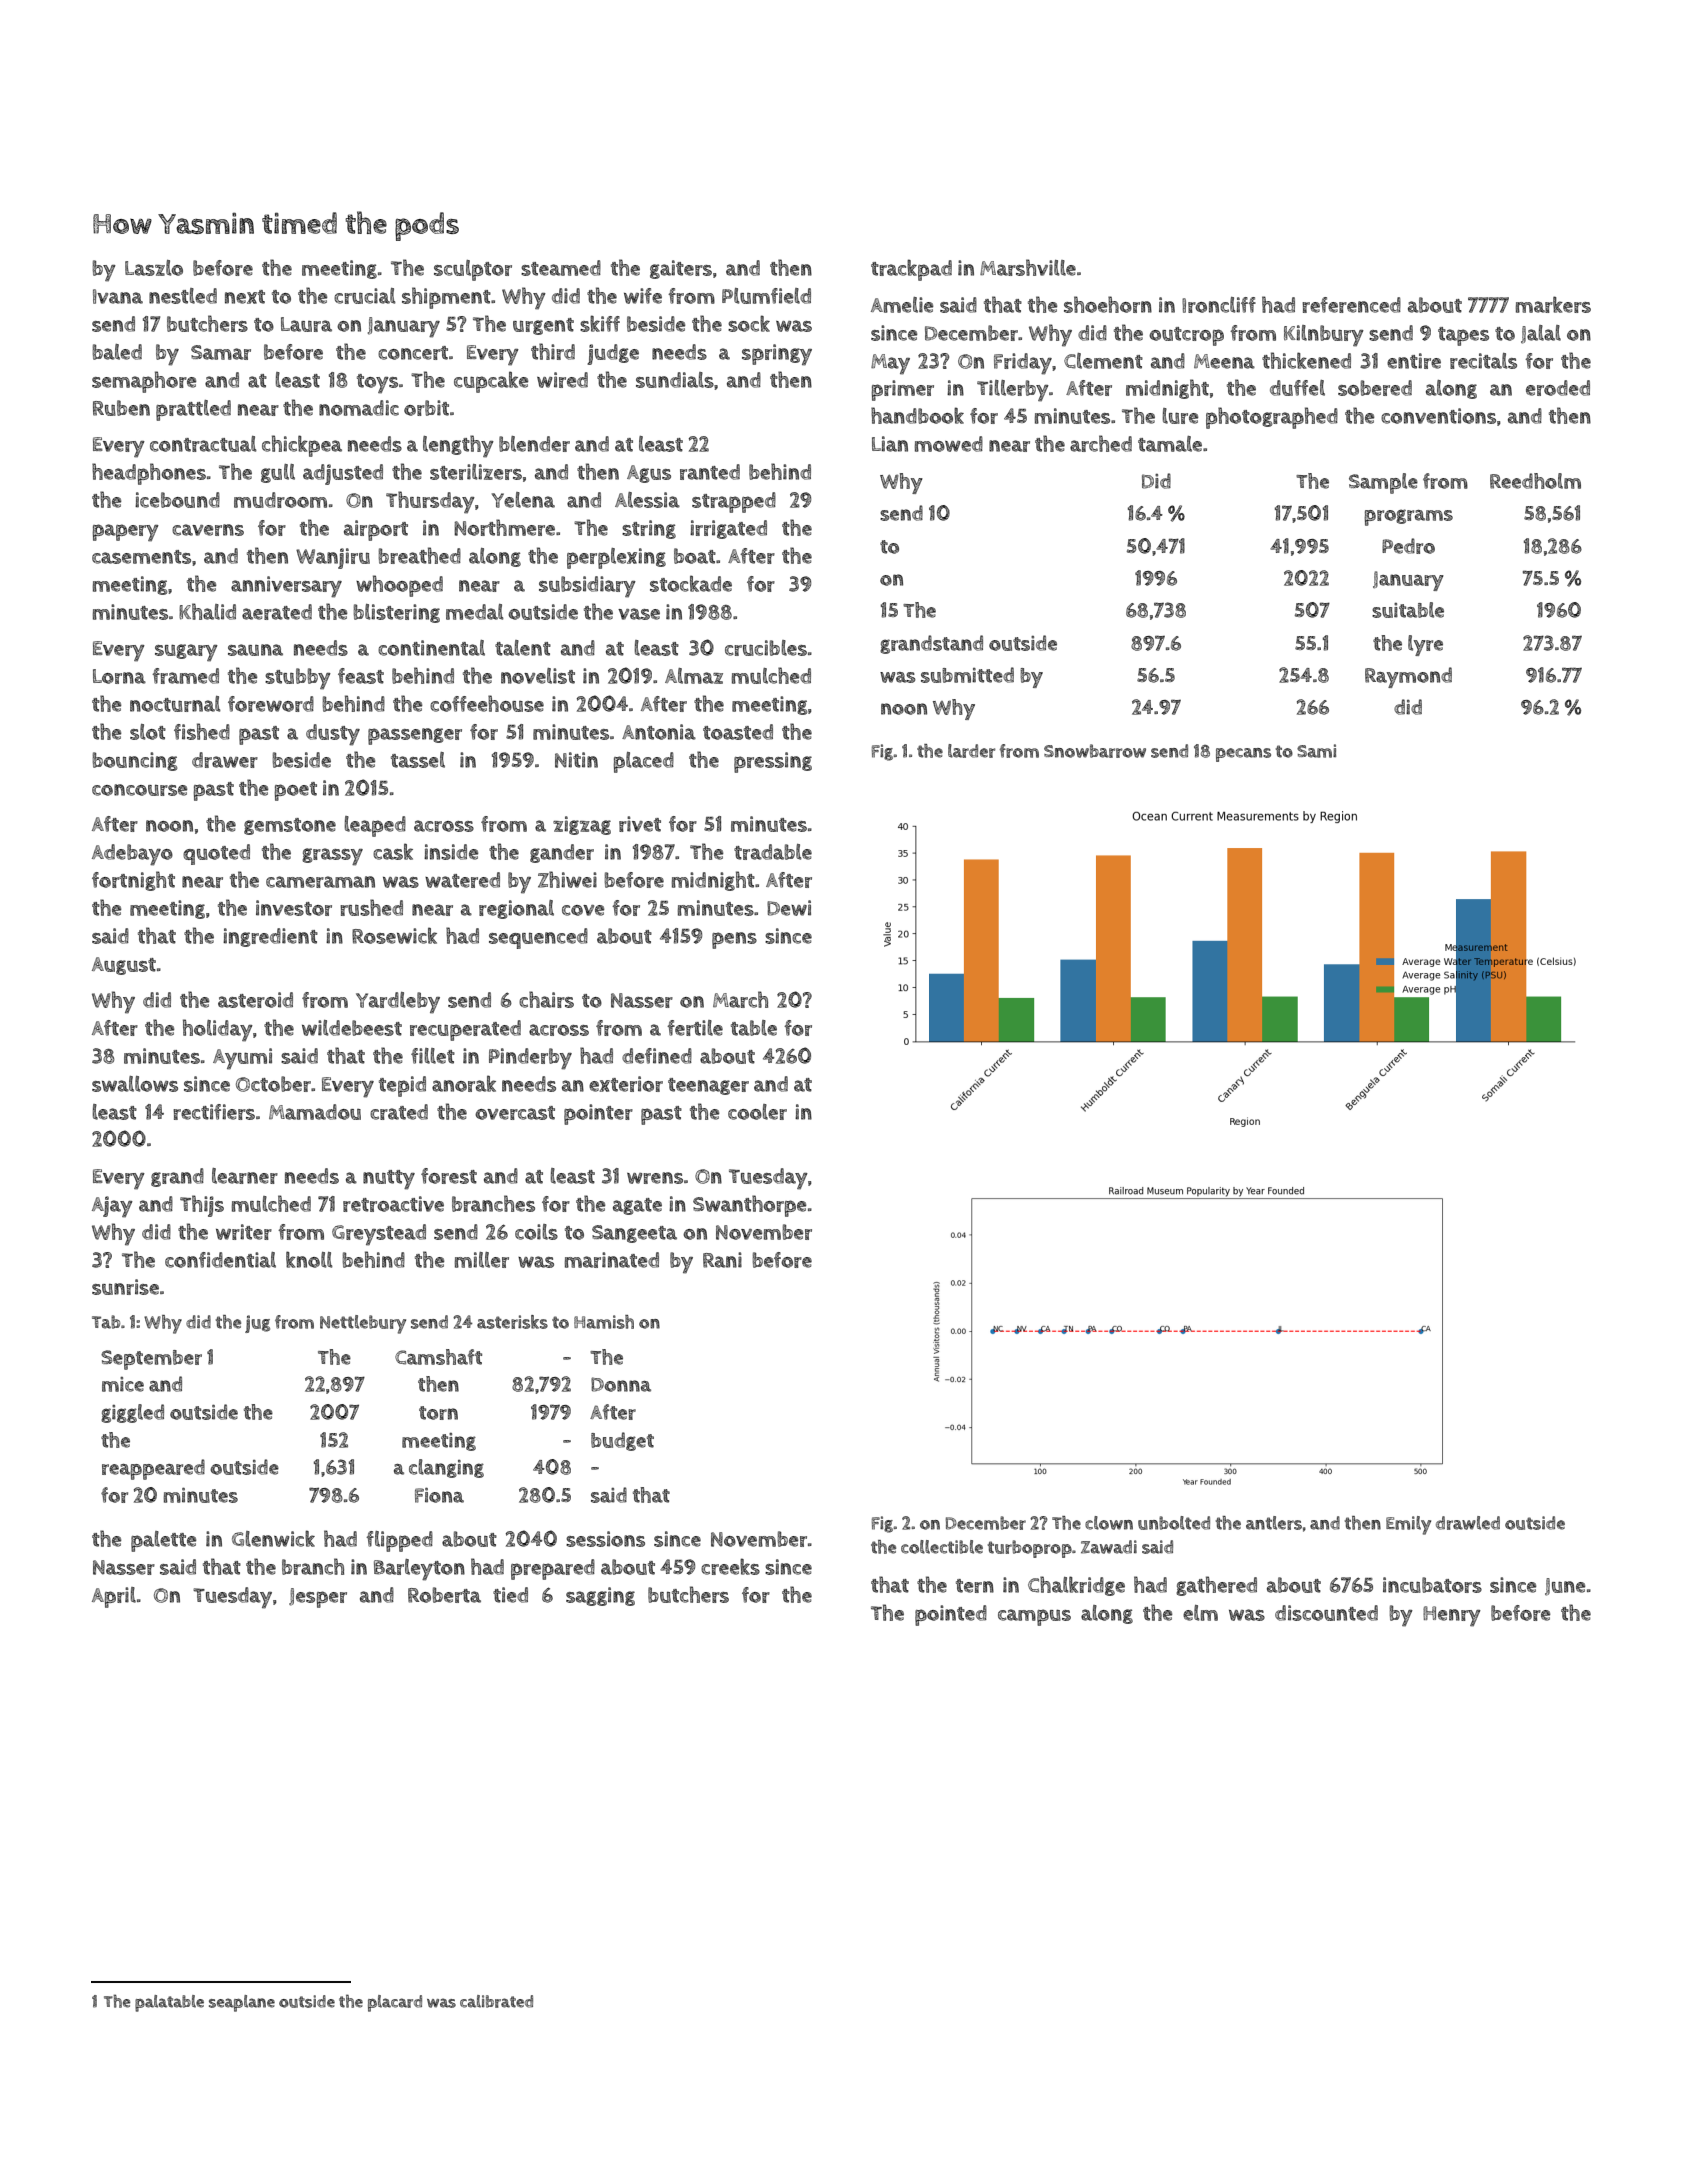 The width and height of the screenshot is (1683, 2178). What do you see at coordinates (734, 940) in the screenshot?
I see `pens` at bounding box center [734, 940].
